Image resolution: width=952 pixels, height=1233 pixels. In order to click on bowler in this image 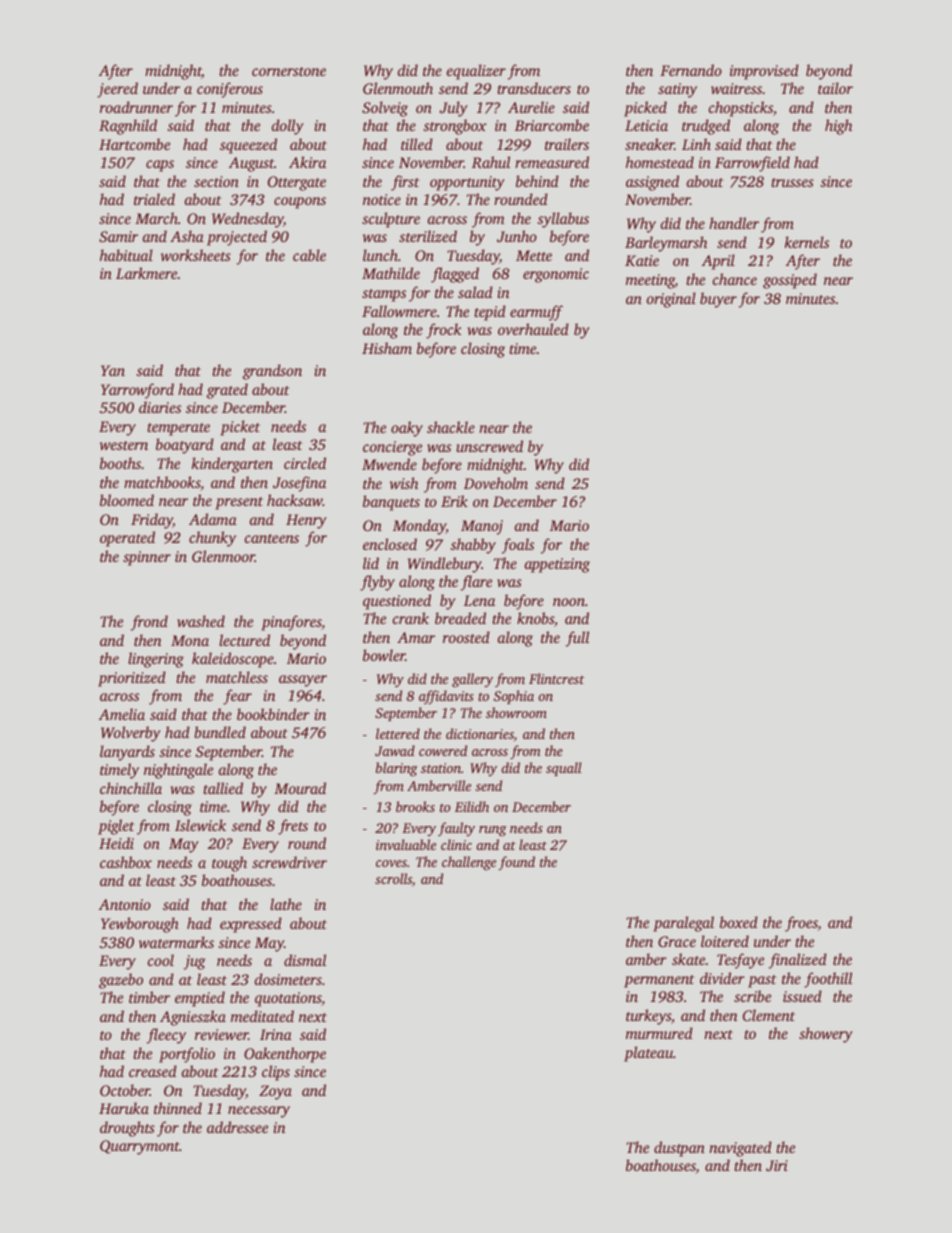, I will do `click(384, 655)`.
